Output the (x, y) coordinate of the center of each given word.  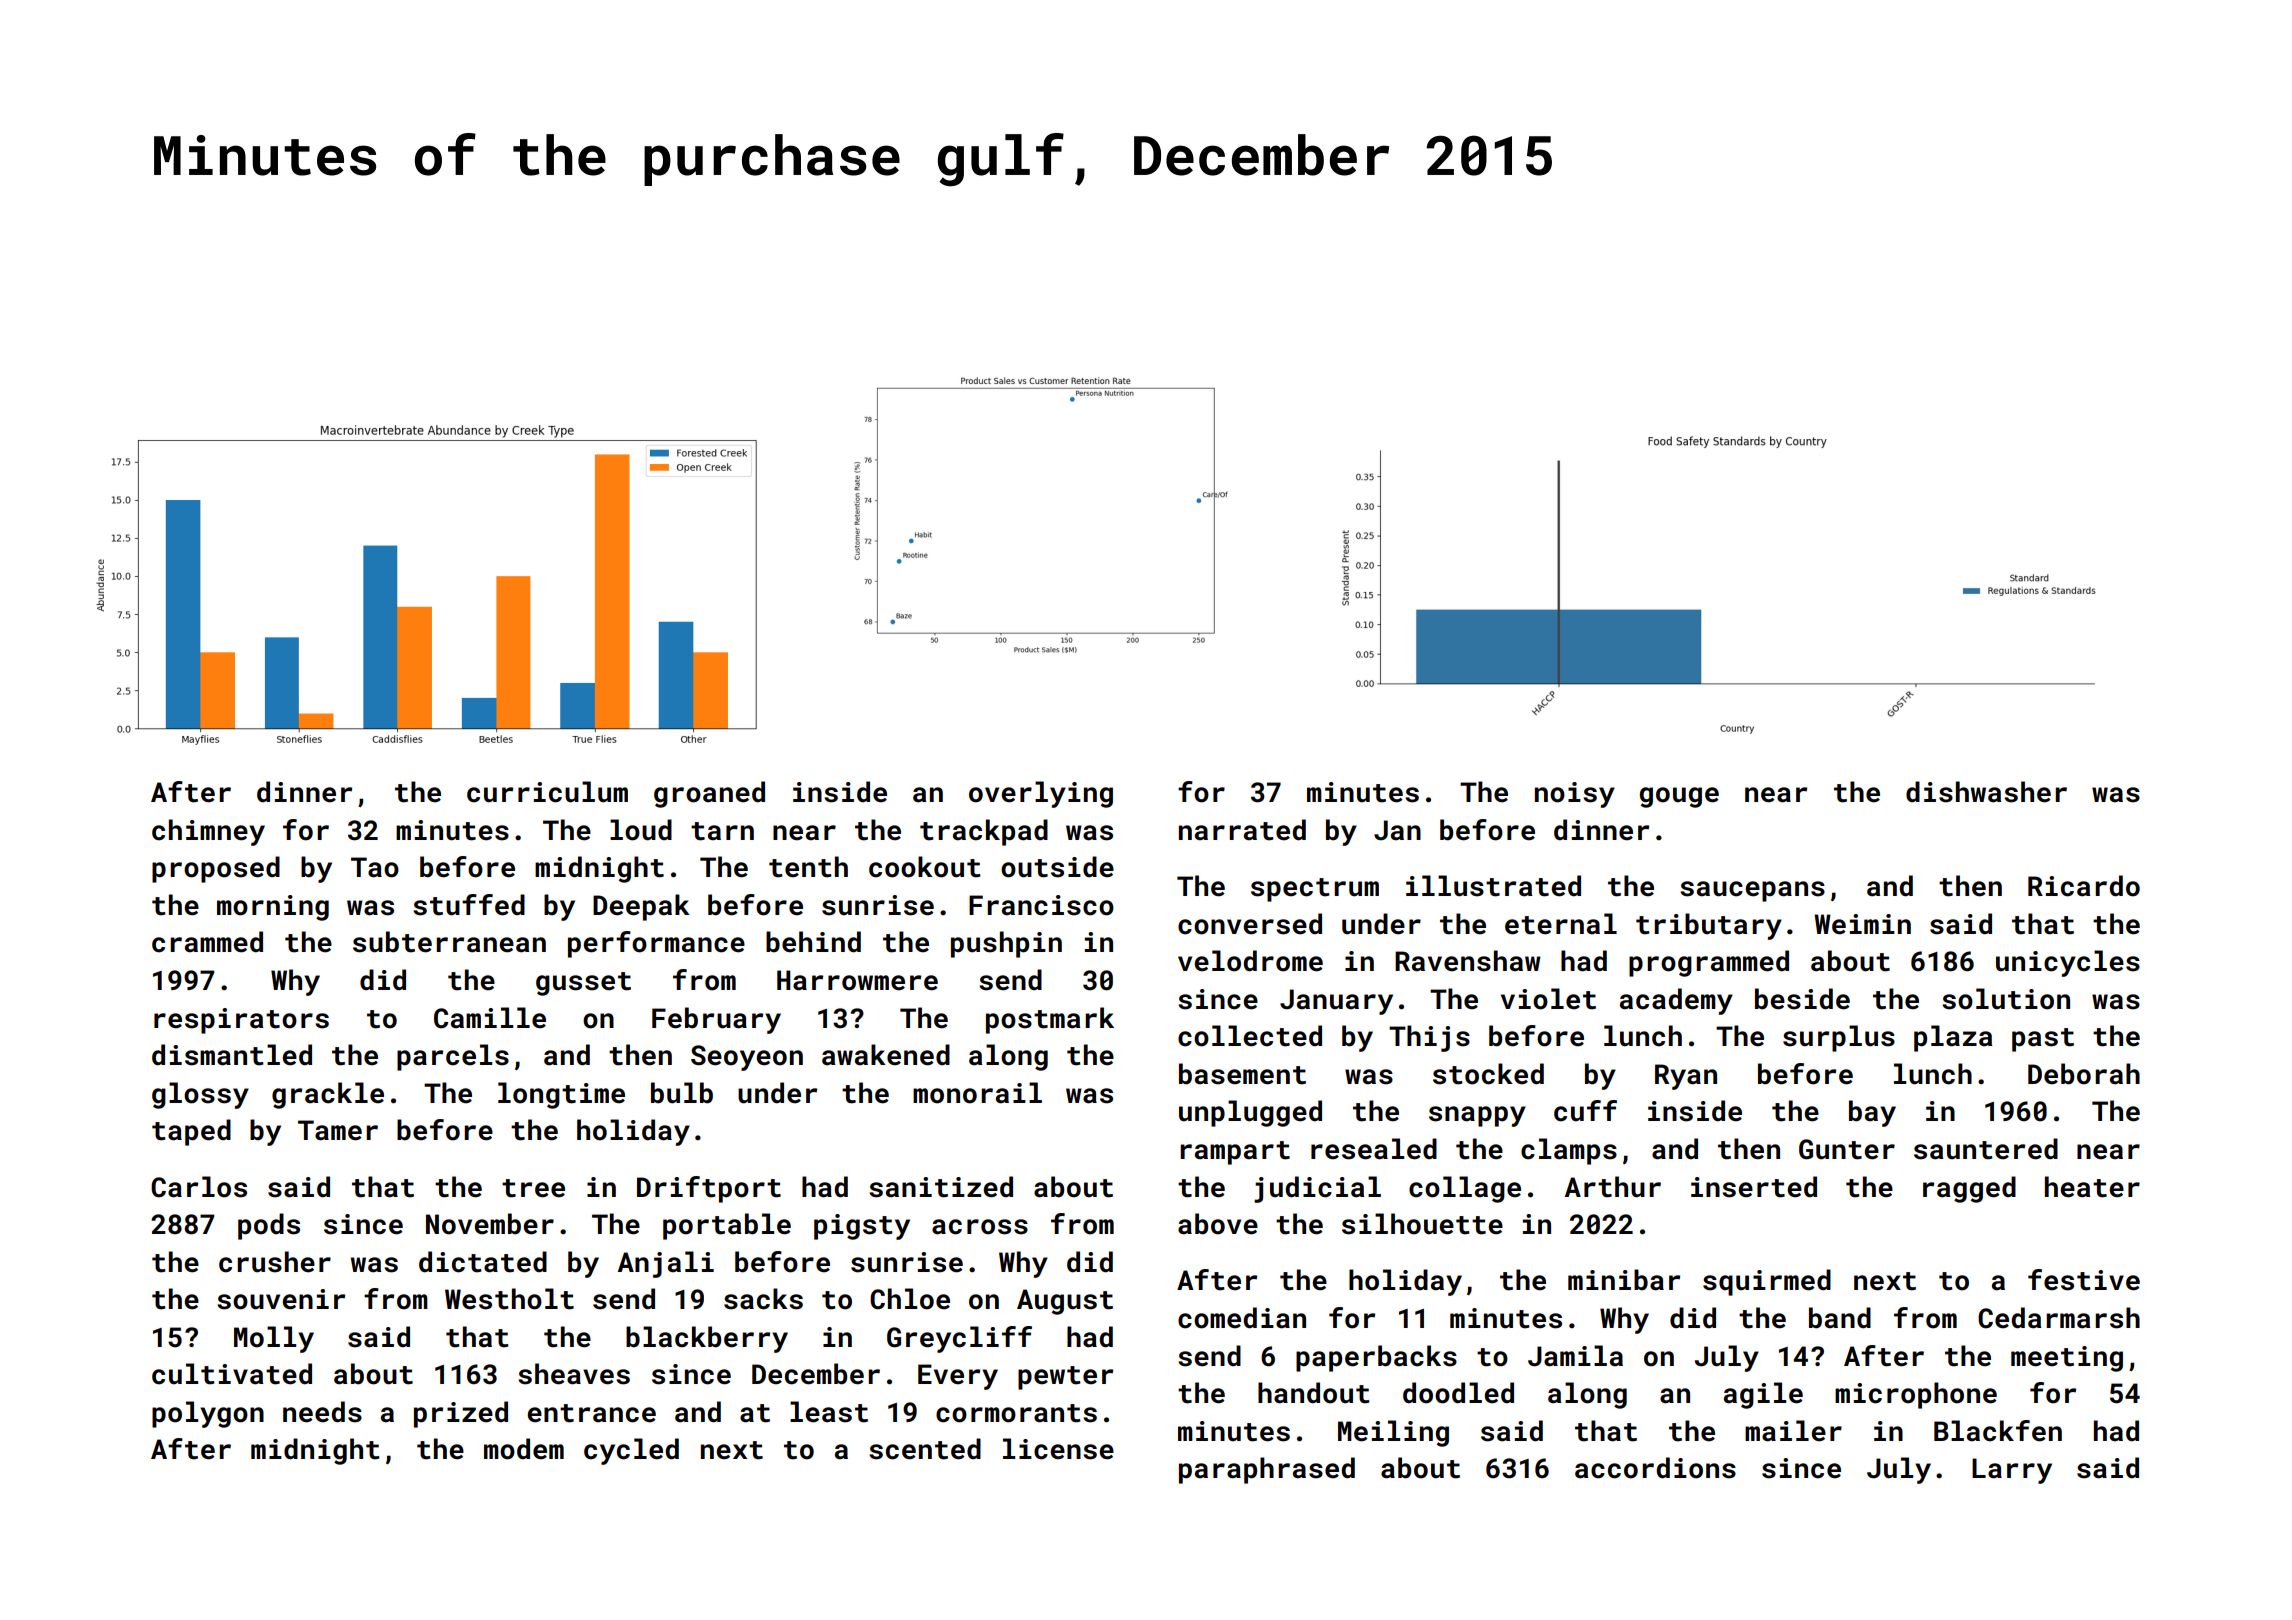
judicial (1317, 1189)
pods (269, 1226)
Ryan (1686, 1077)
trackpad (984, 832)
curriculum (547, 792)
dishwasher (1986, 792)
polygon (208, 1414)
